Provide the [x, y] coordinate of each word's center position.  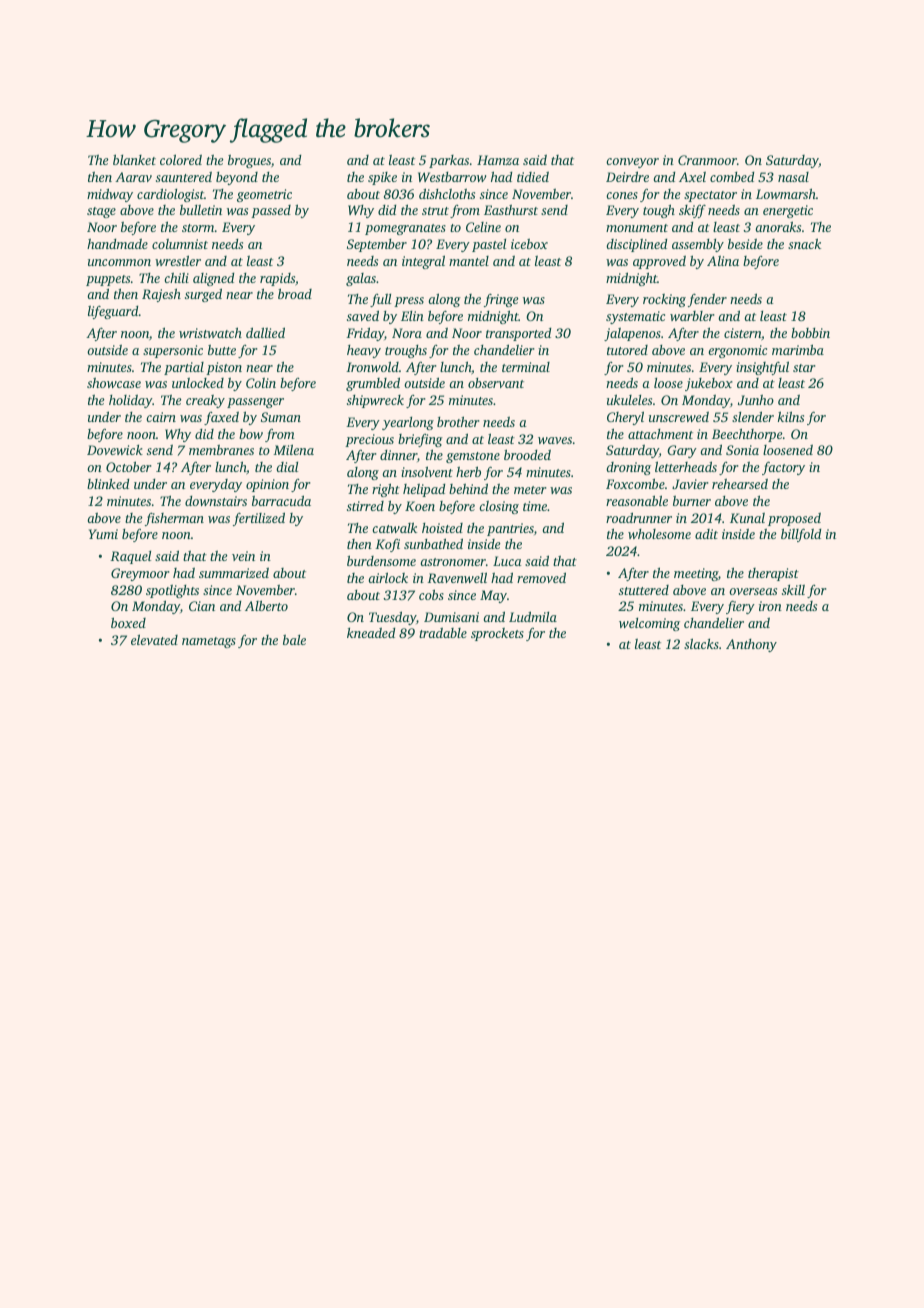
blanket [134, 159]
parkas [449, 161]
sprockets [497, 634]
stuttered [644, 590]
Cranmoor [707, 160]
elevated [154, 639]
